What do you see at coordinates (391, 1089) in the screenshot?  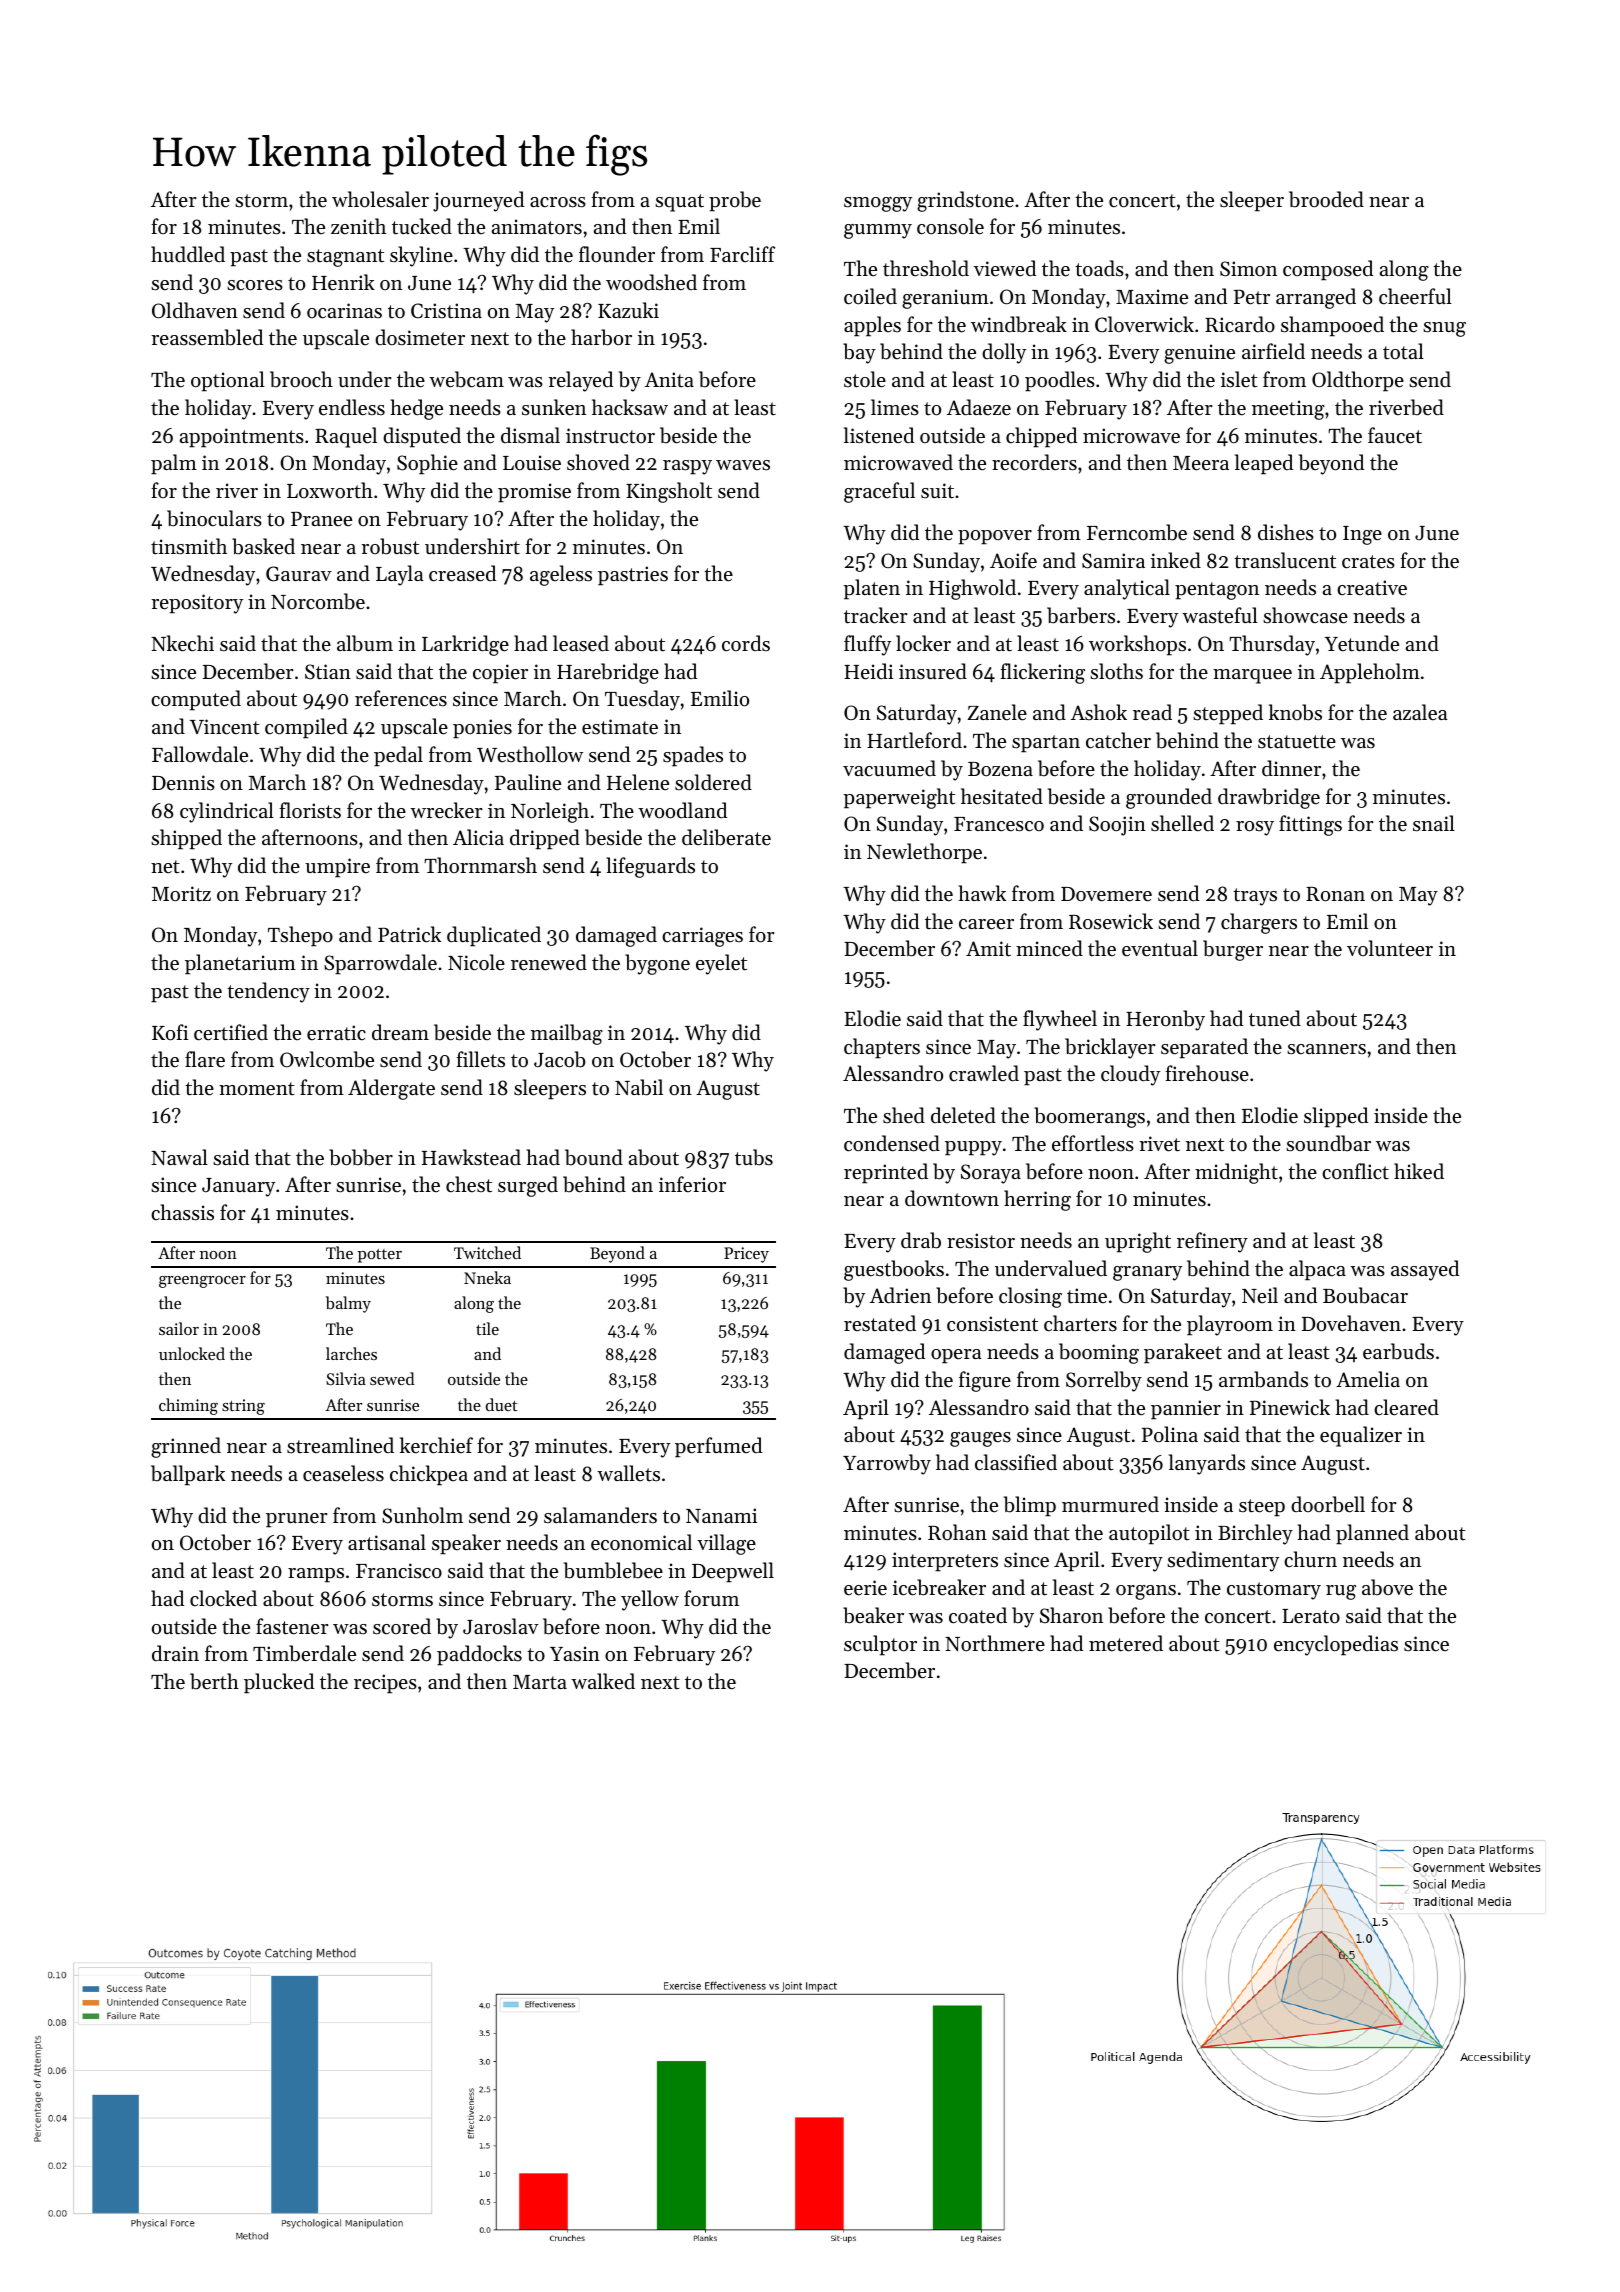 I see `Aldergate` at bounding box center [391, 1089].
